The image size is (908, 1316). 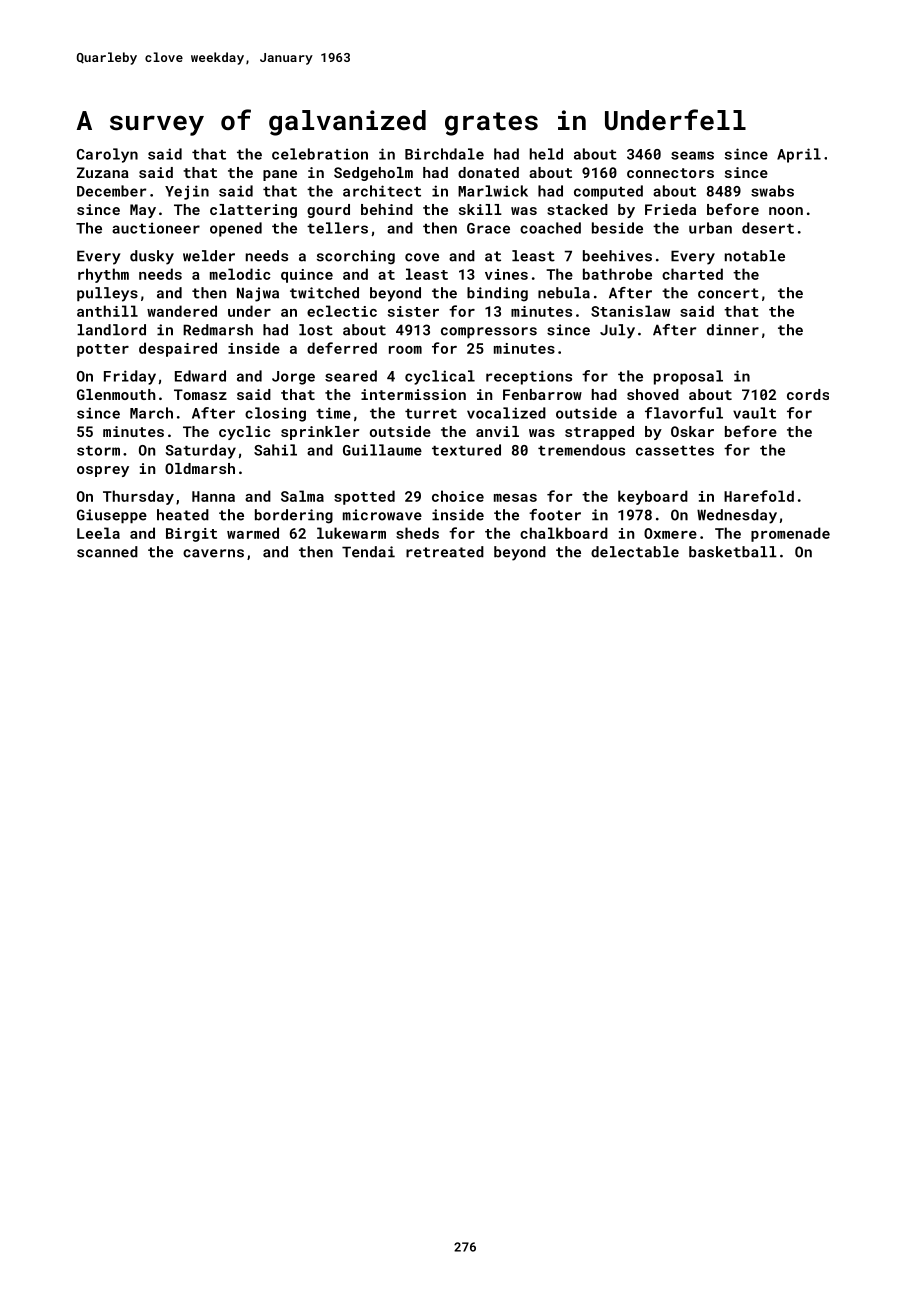 I want to click on compressors, so click(x=489, y=332).
